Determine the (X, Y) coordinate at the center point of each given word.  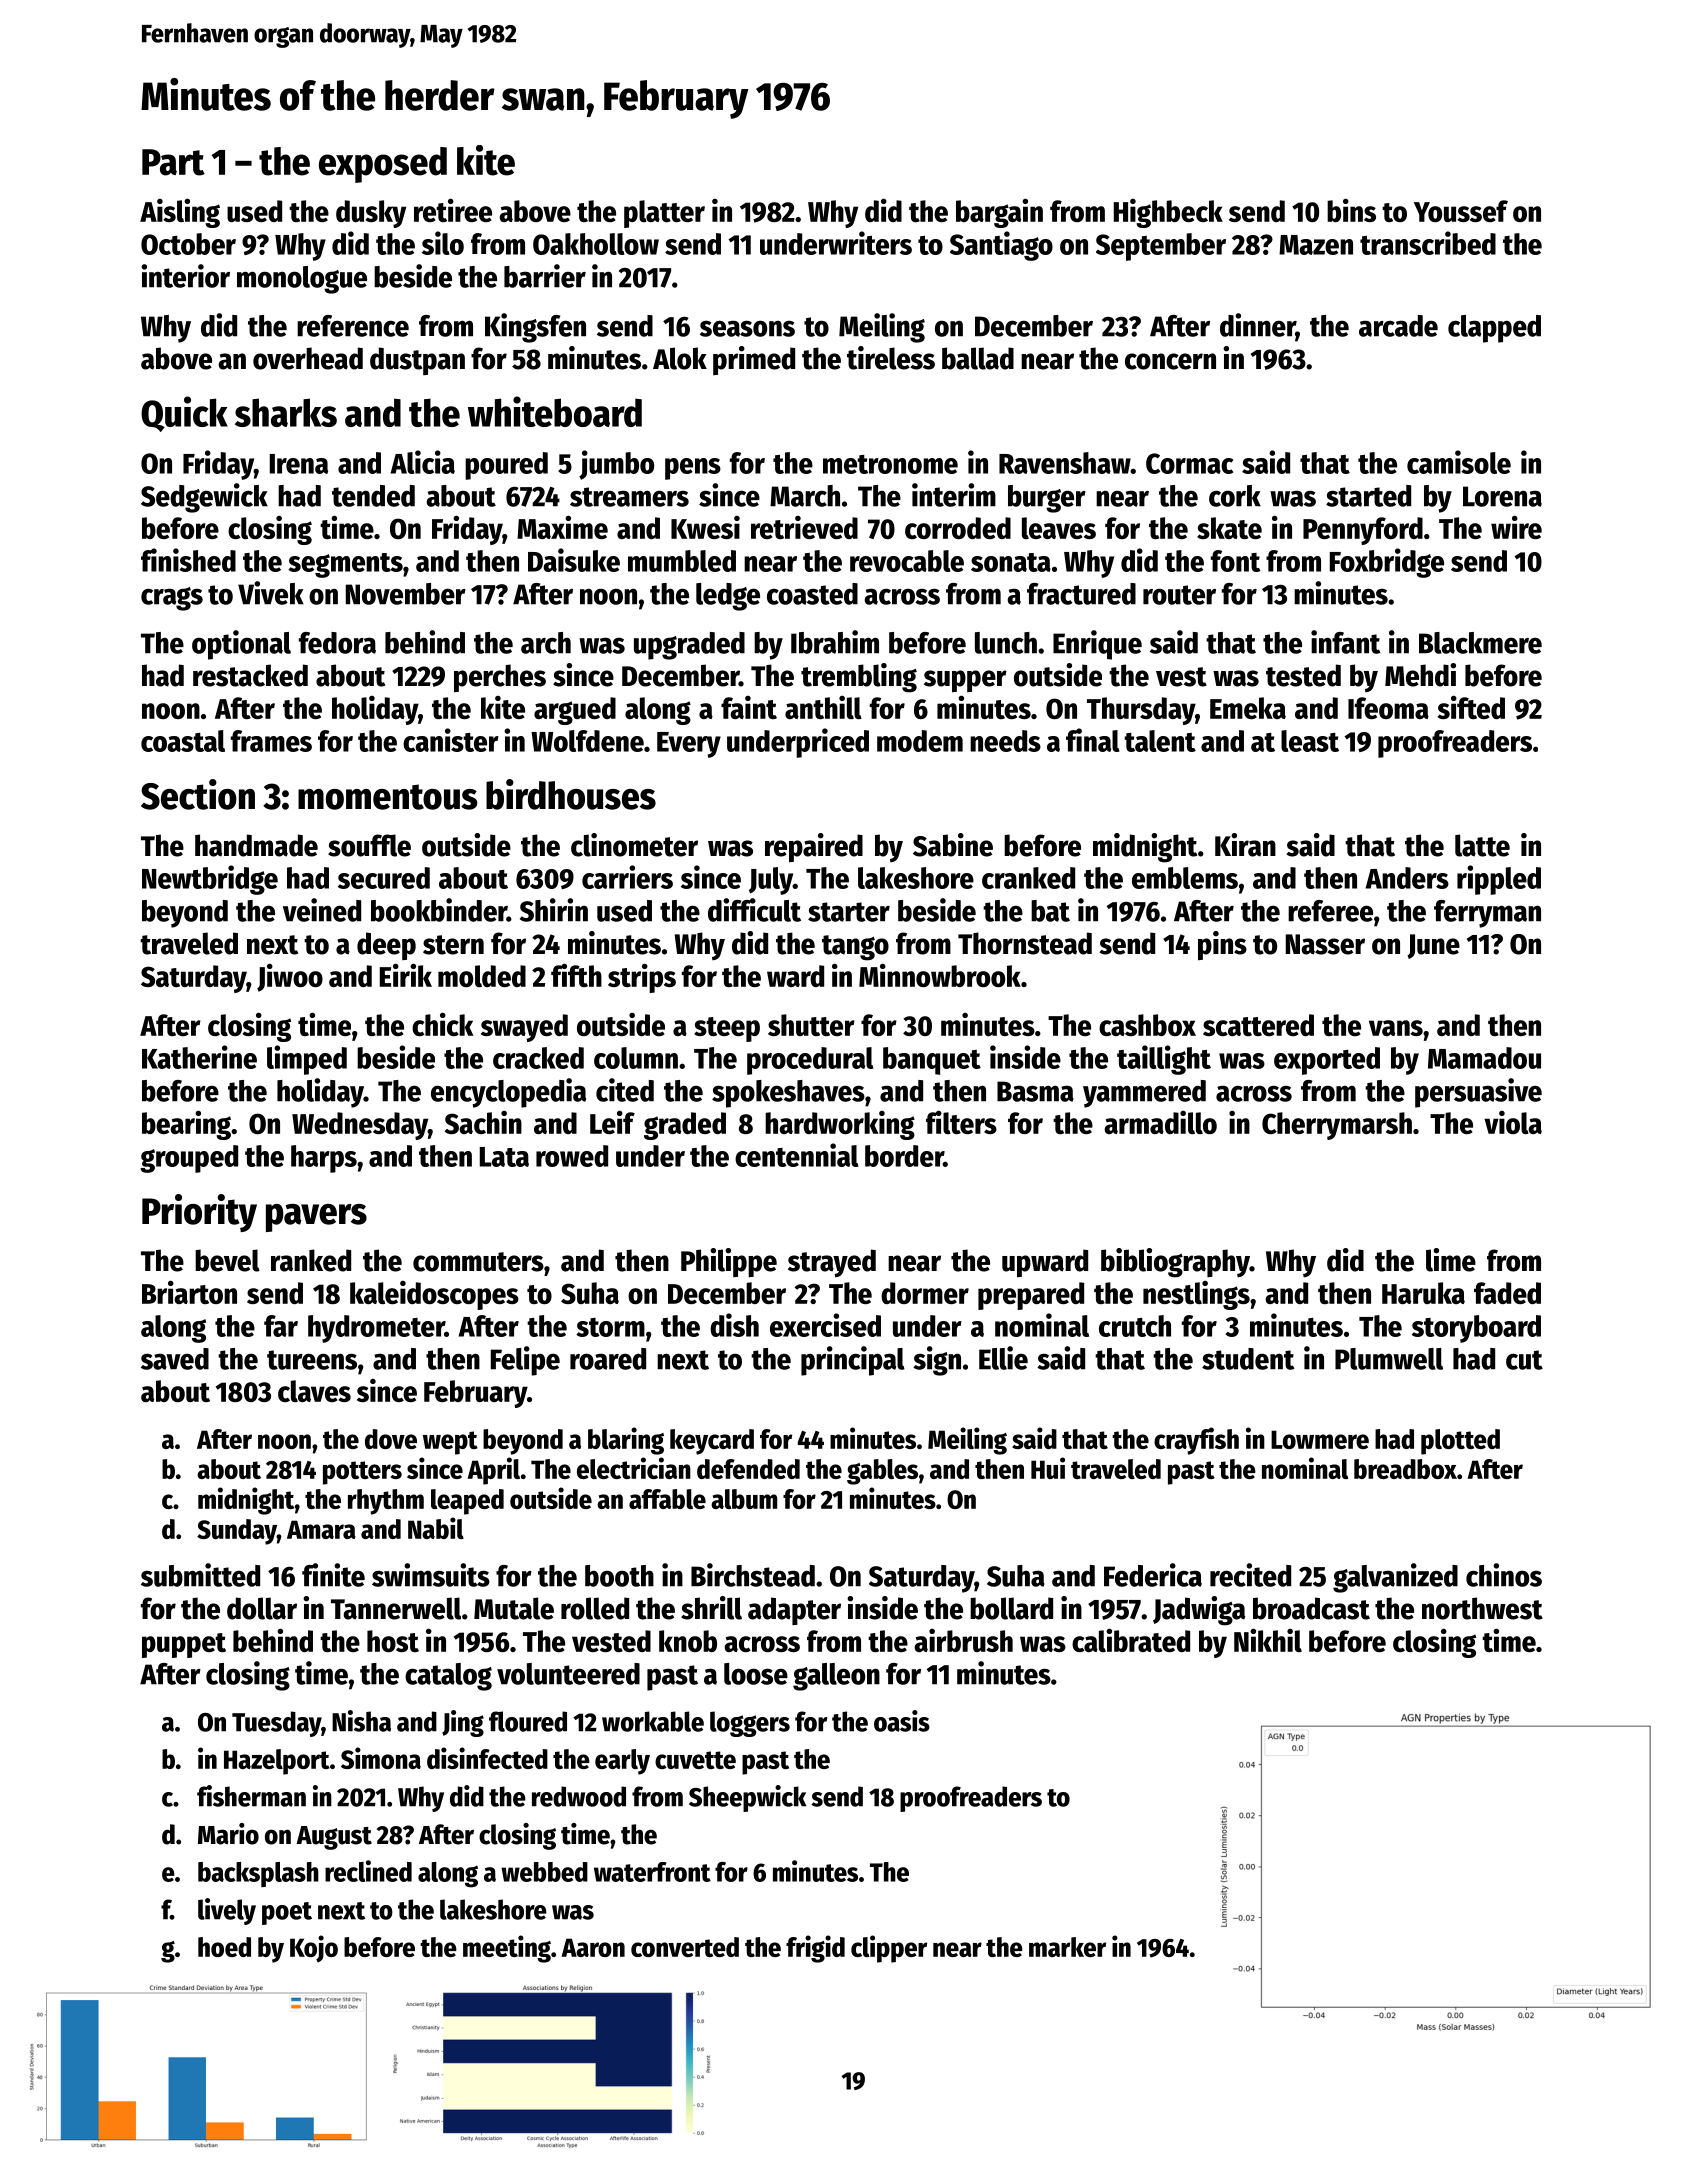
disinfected (487, 1758)
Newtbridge (210, 880)
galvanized (1395, 1578)
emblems (1185, 878)
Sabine (953, 845)
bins (1351, 210)
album (744, 1499)
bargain (999, 213)
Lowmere (1320, 1439)
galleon (836, 1677)
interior (185, 276)
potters (362, 1473)
